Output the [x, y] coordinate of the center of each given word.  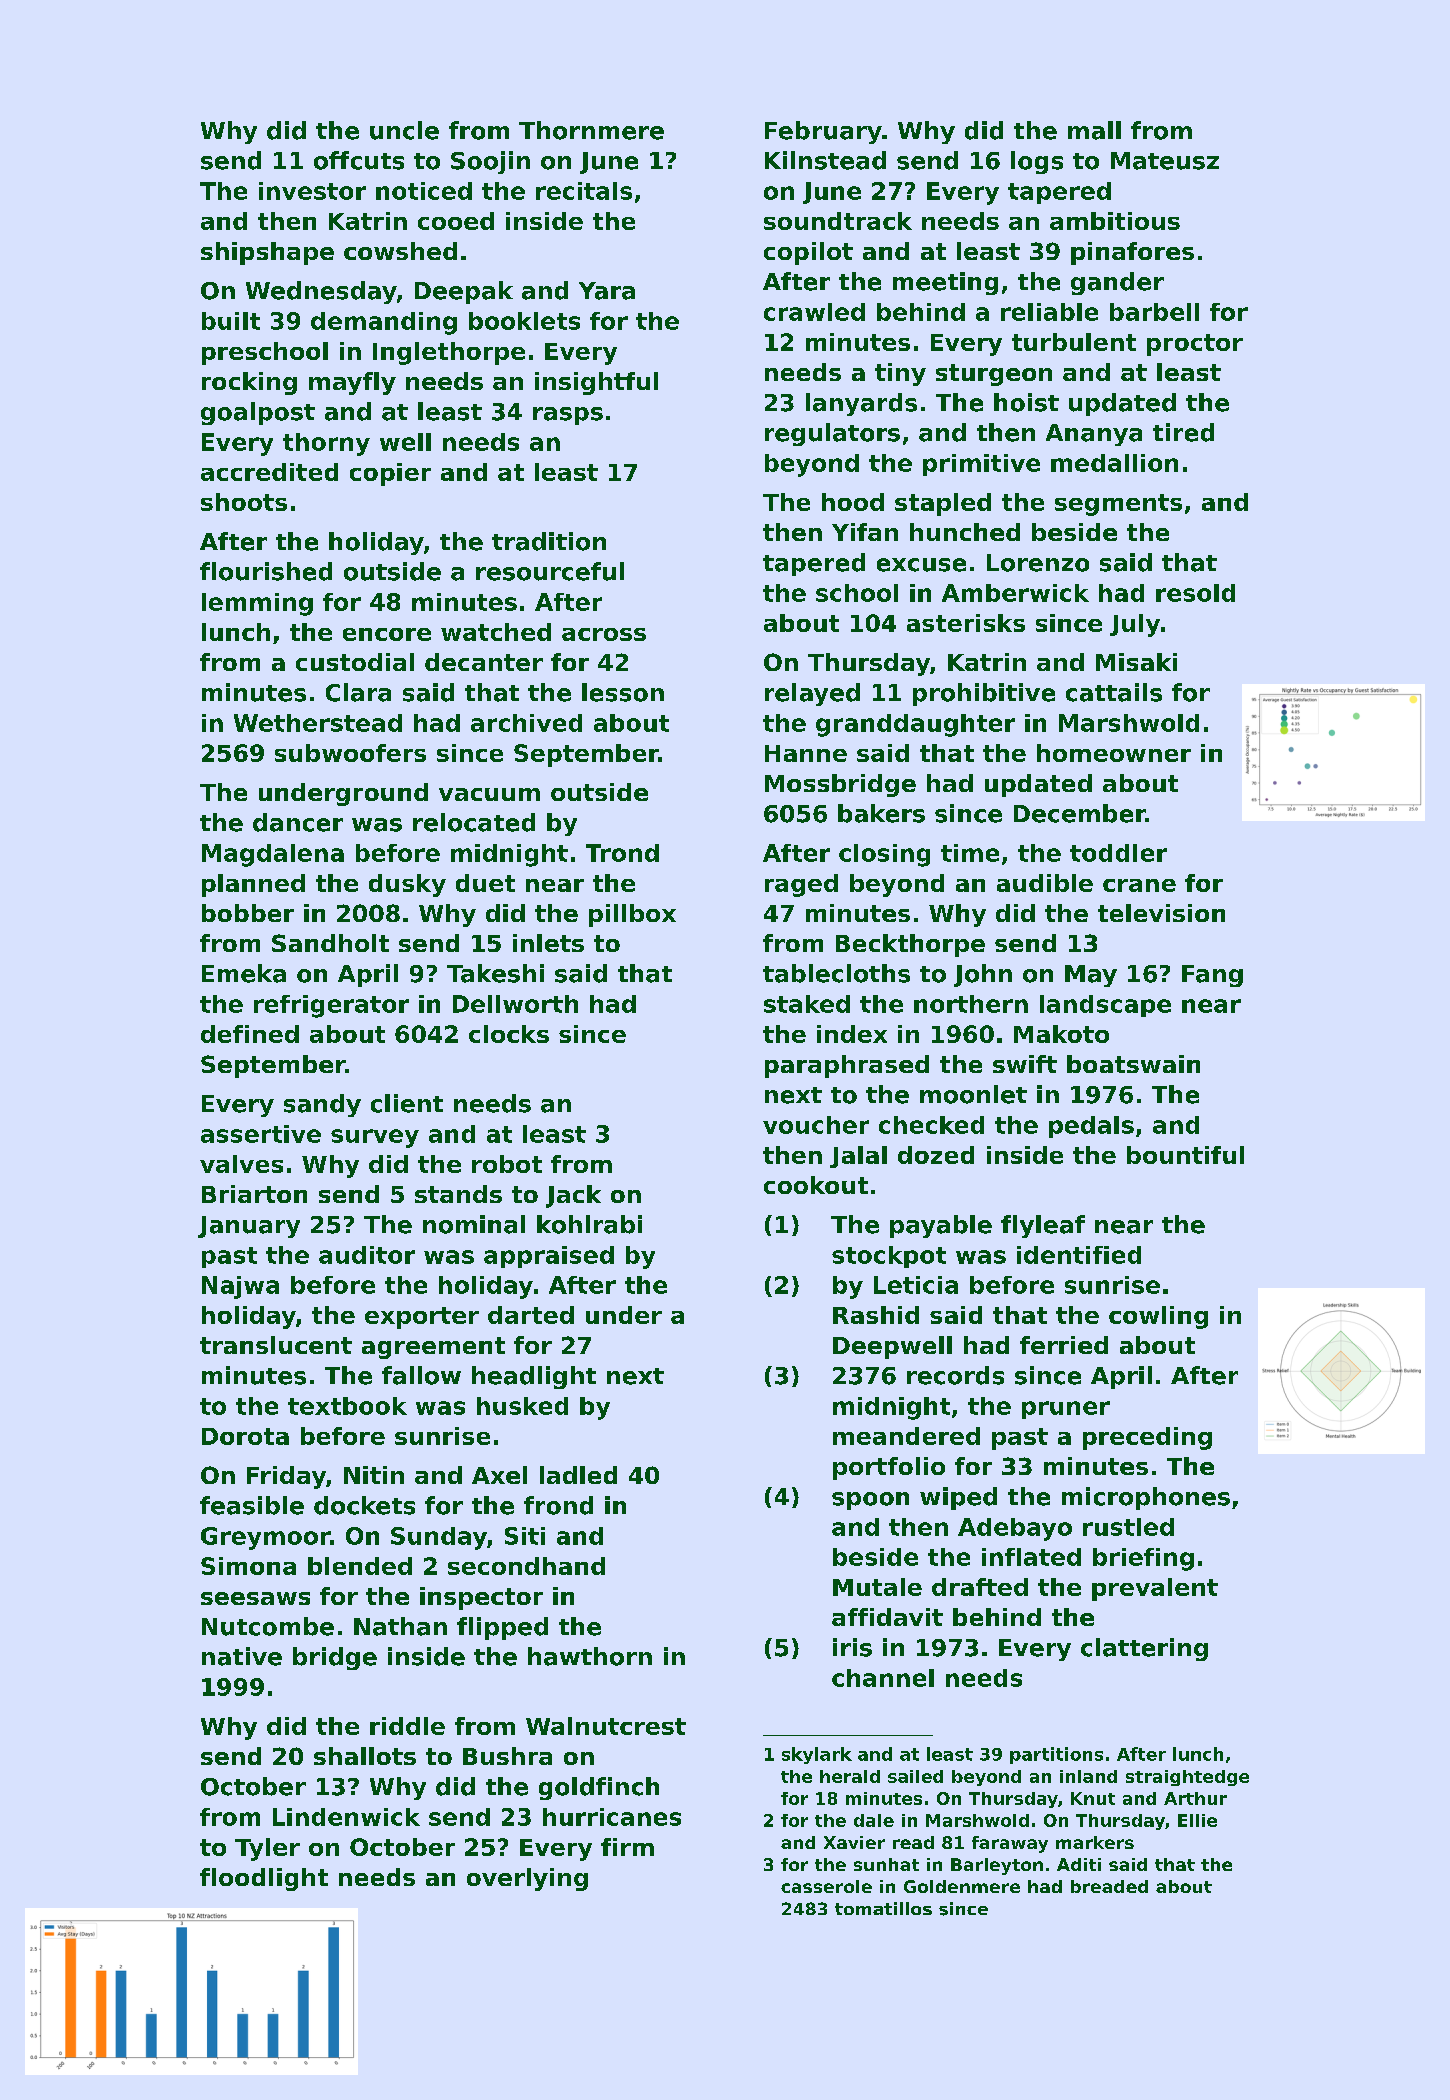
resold [1195, 593]
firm [627, 1847]
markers [1095, 1842]
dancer [298, 822]
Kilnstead [825, 160]
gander [1117, 283]
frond [558, 1505]
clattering [1144, 1649]
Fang [1212, 976]
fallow [421, 1375]
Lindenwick [346, 1817]
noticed [424, 191]
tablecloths [836, 973]
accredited [269, 472]
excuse [921, 565]
